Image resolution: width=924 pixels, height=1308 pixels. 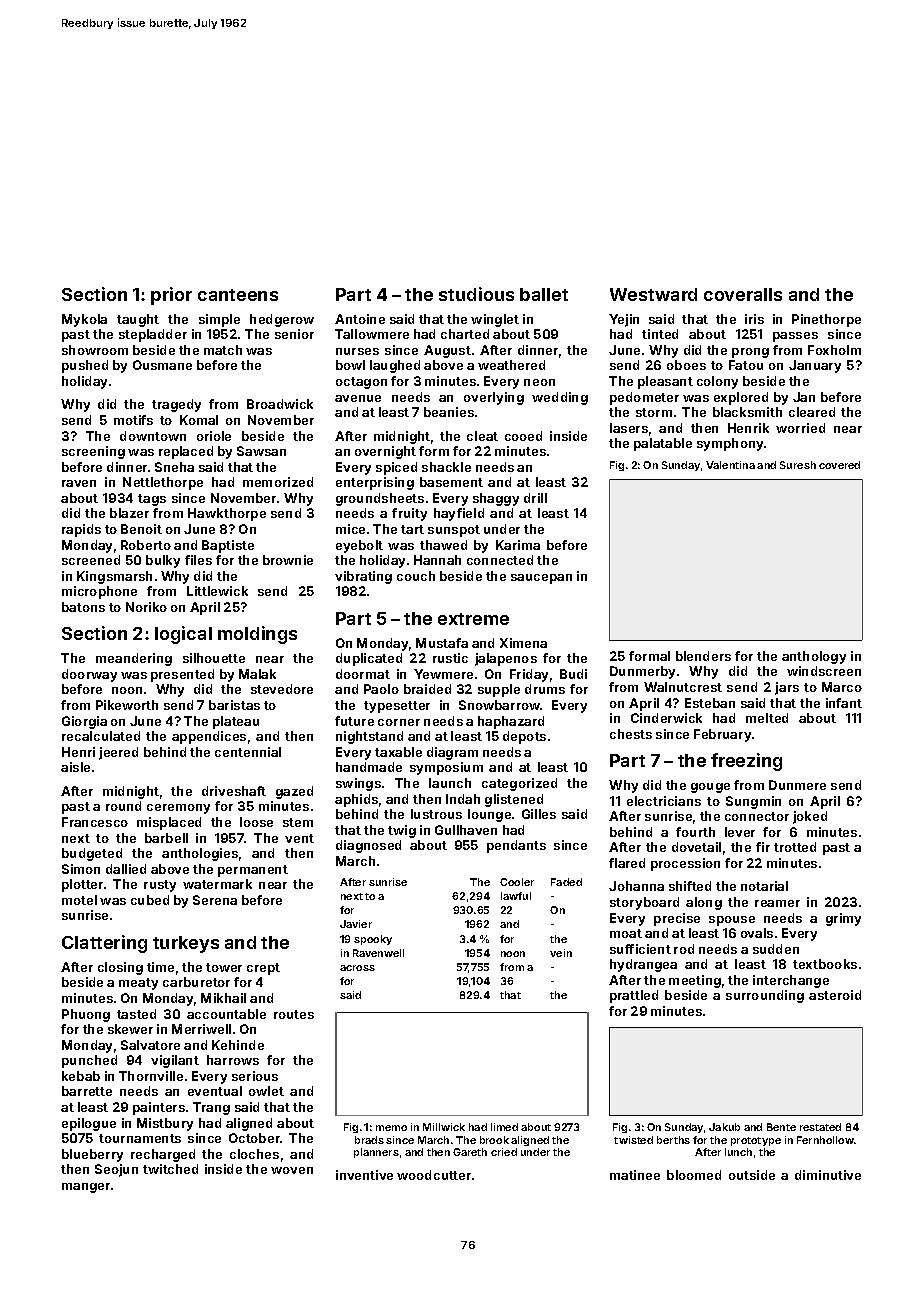 I want to click on Giorgia, so click(x=84, y=722).
